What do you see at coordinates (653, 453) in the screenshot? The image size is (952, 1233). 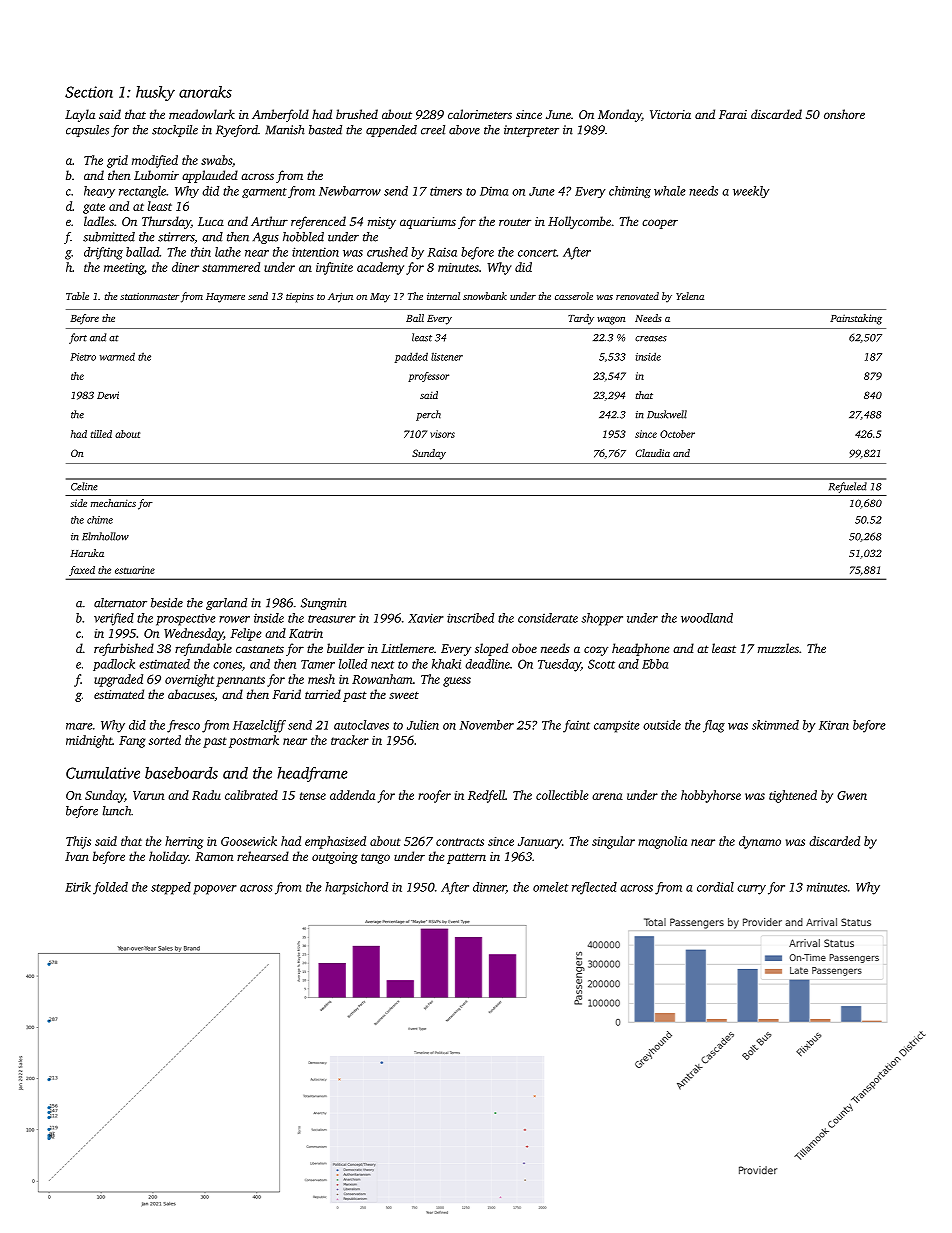 I see `Claudia` at bounding box center [653, 453].
